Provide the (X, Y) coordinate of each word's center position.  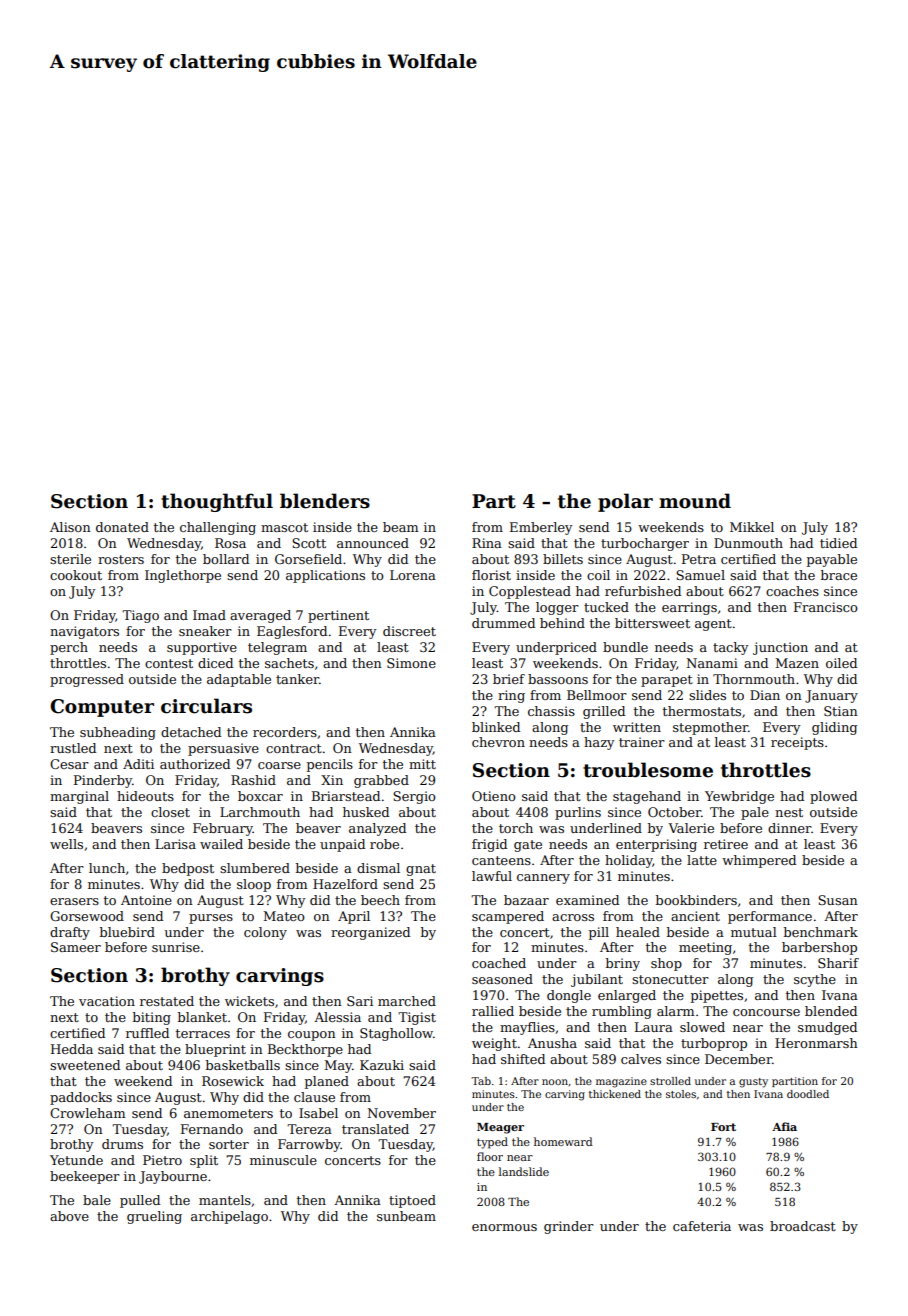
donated (122, 527)
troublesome (648, 770)
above (69, 1216)
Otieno (494, 796)
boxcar (260, 796)
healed (638, 932)
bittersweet (652, 623)
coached (499, 963)
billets (563, 559)
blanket (202, 1017)
